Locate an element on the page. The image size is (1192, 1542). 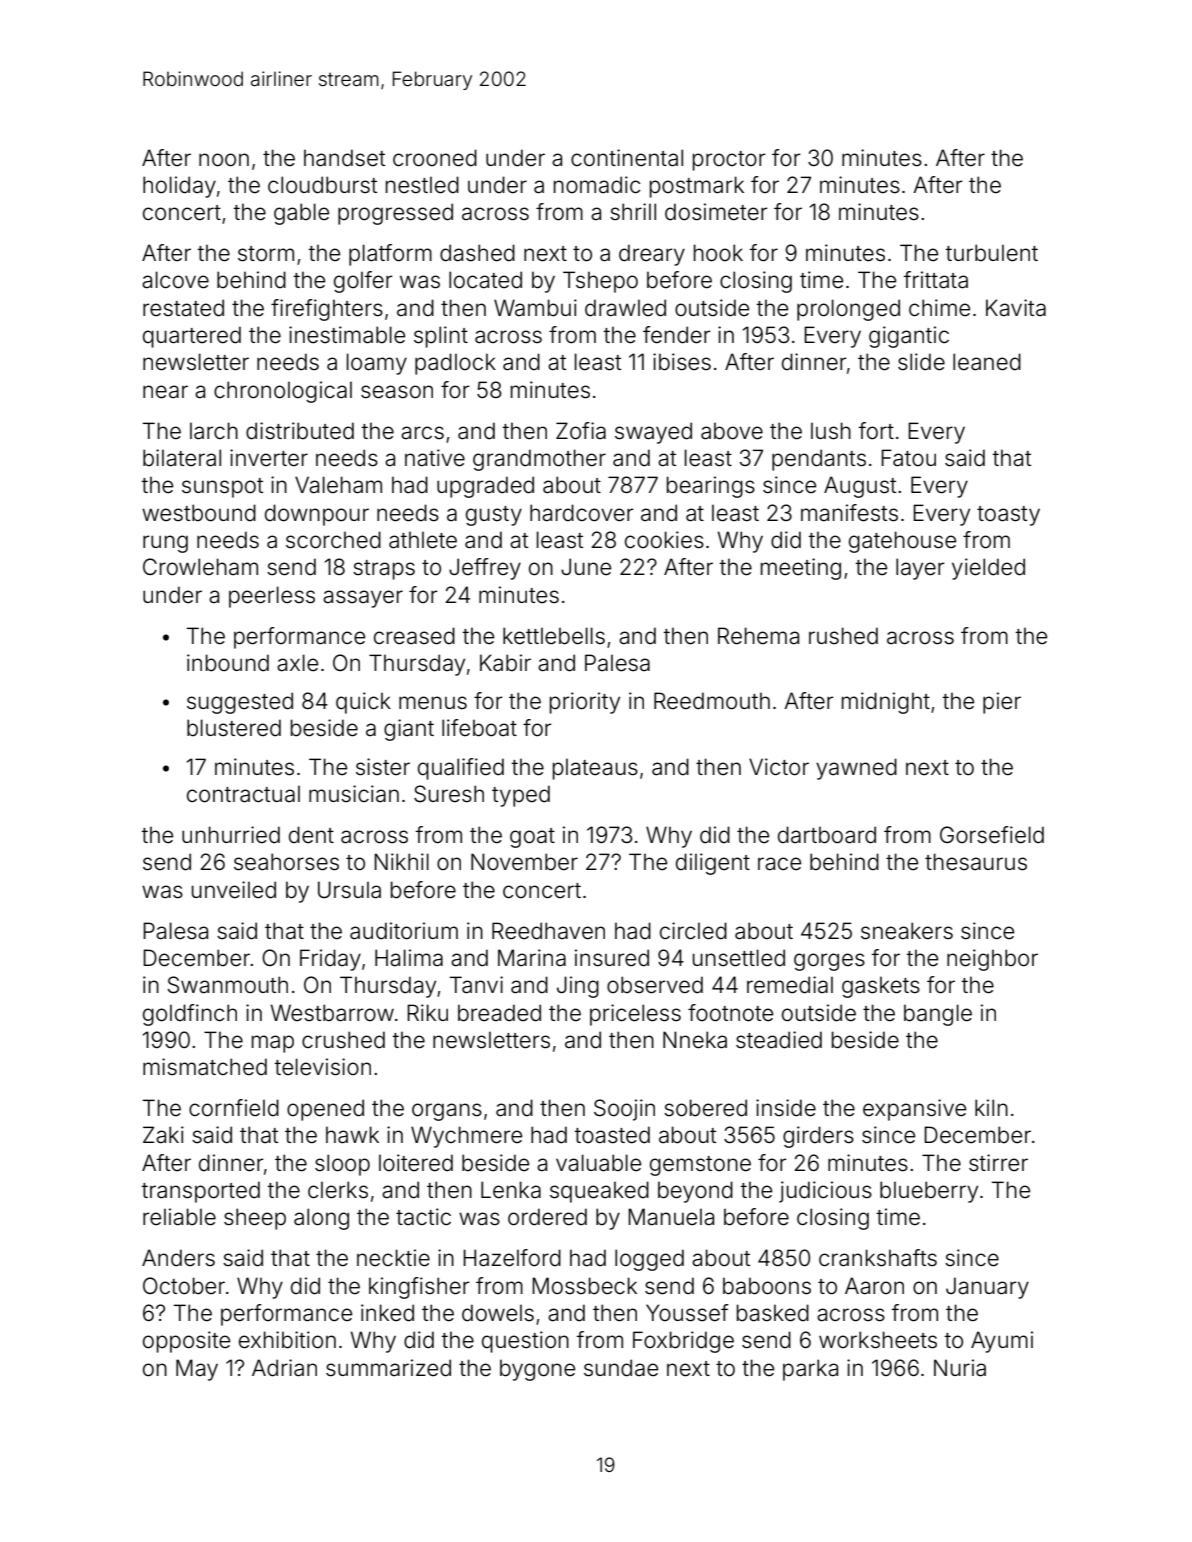
noon is located at coordinates (224, 160).
